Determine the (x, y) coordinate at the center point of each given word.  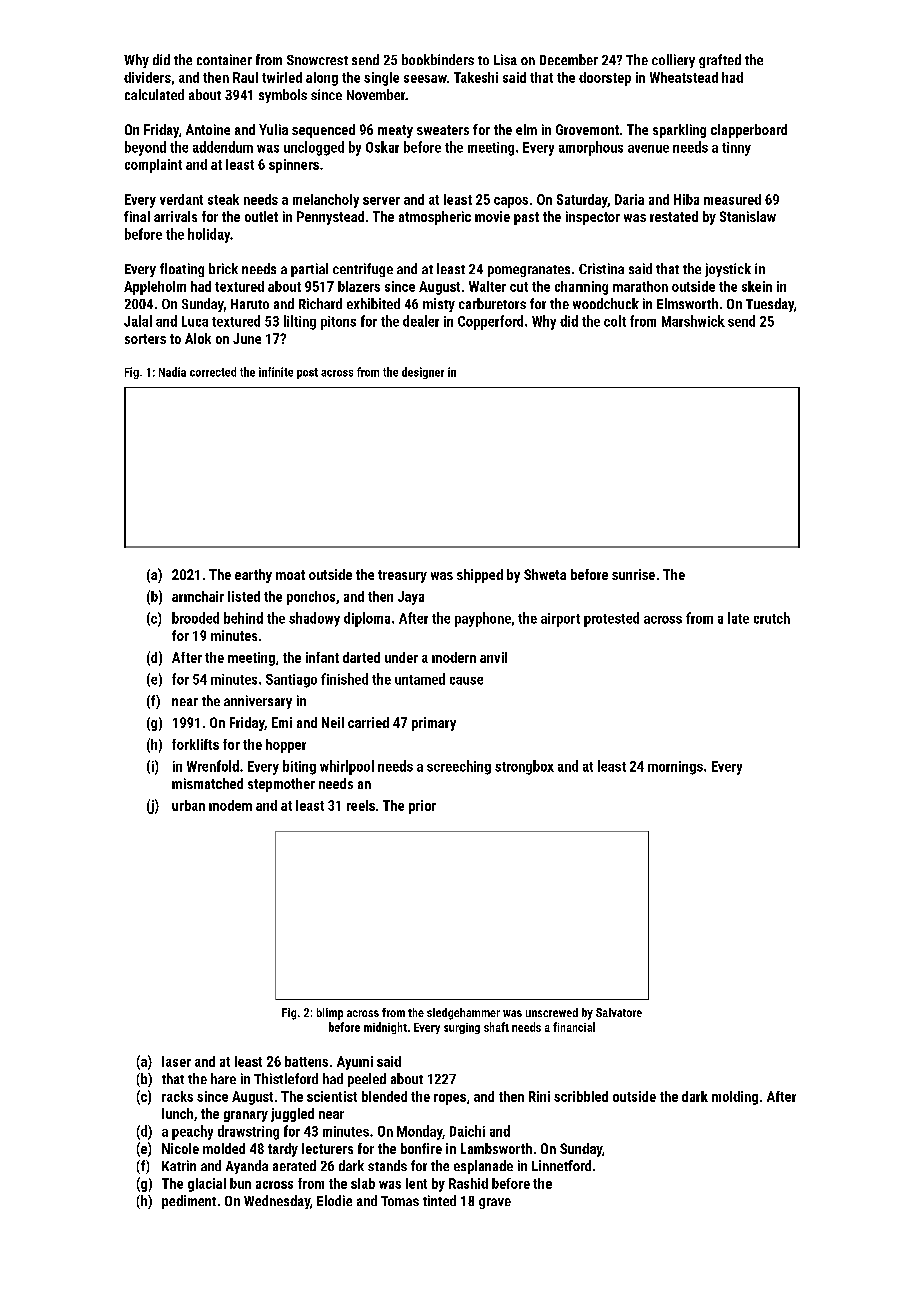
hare (223, 1078)
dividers (147, 77)
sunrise (633, 574)
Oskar (382, 147)
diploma (367, 619)
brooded (195, 618)
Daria (629, 199)
